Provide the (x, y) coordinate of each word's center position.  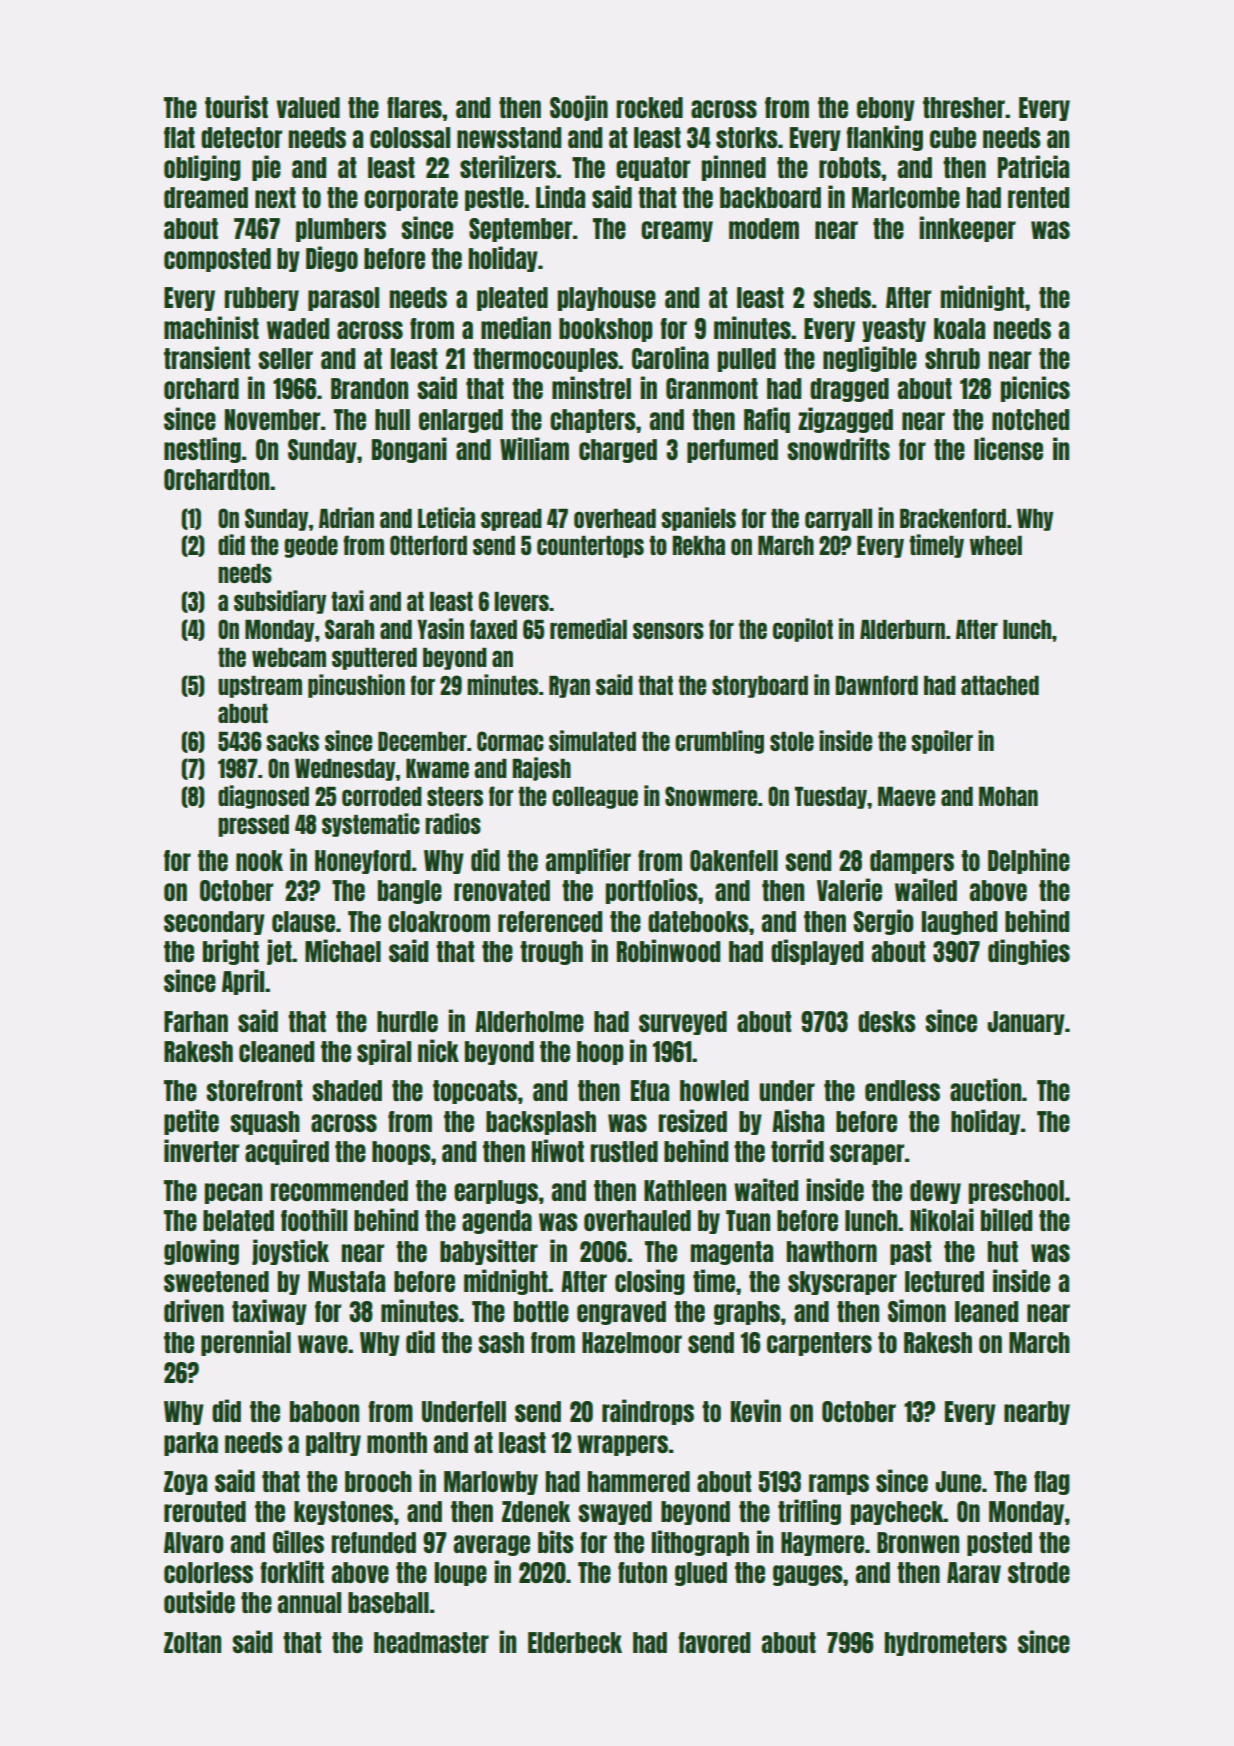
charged (618, 451)
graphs (747, 1313)
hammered (639, 1481)
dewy (935, 1192)
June (958, 1481)
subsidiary (280, 602)
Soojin (579, 108)
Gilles (298, 1541)
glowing (201, 1252)
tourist (236, 106)
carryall (838, 520)
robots (850, 167)
